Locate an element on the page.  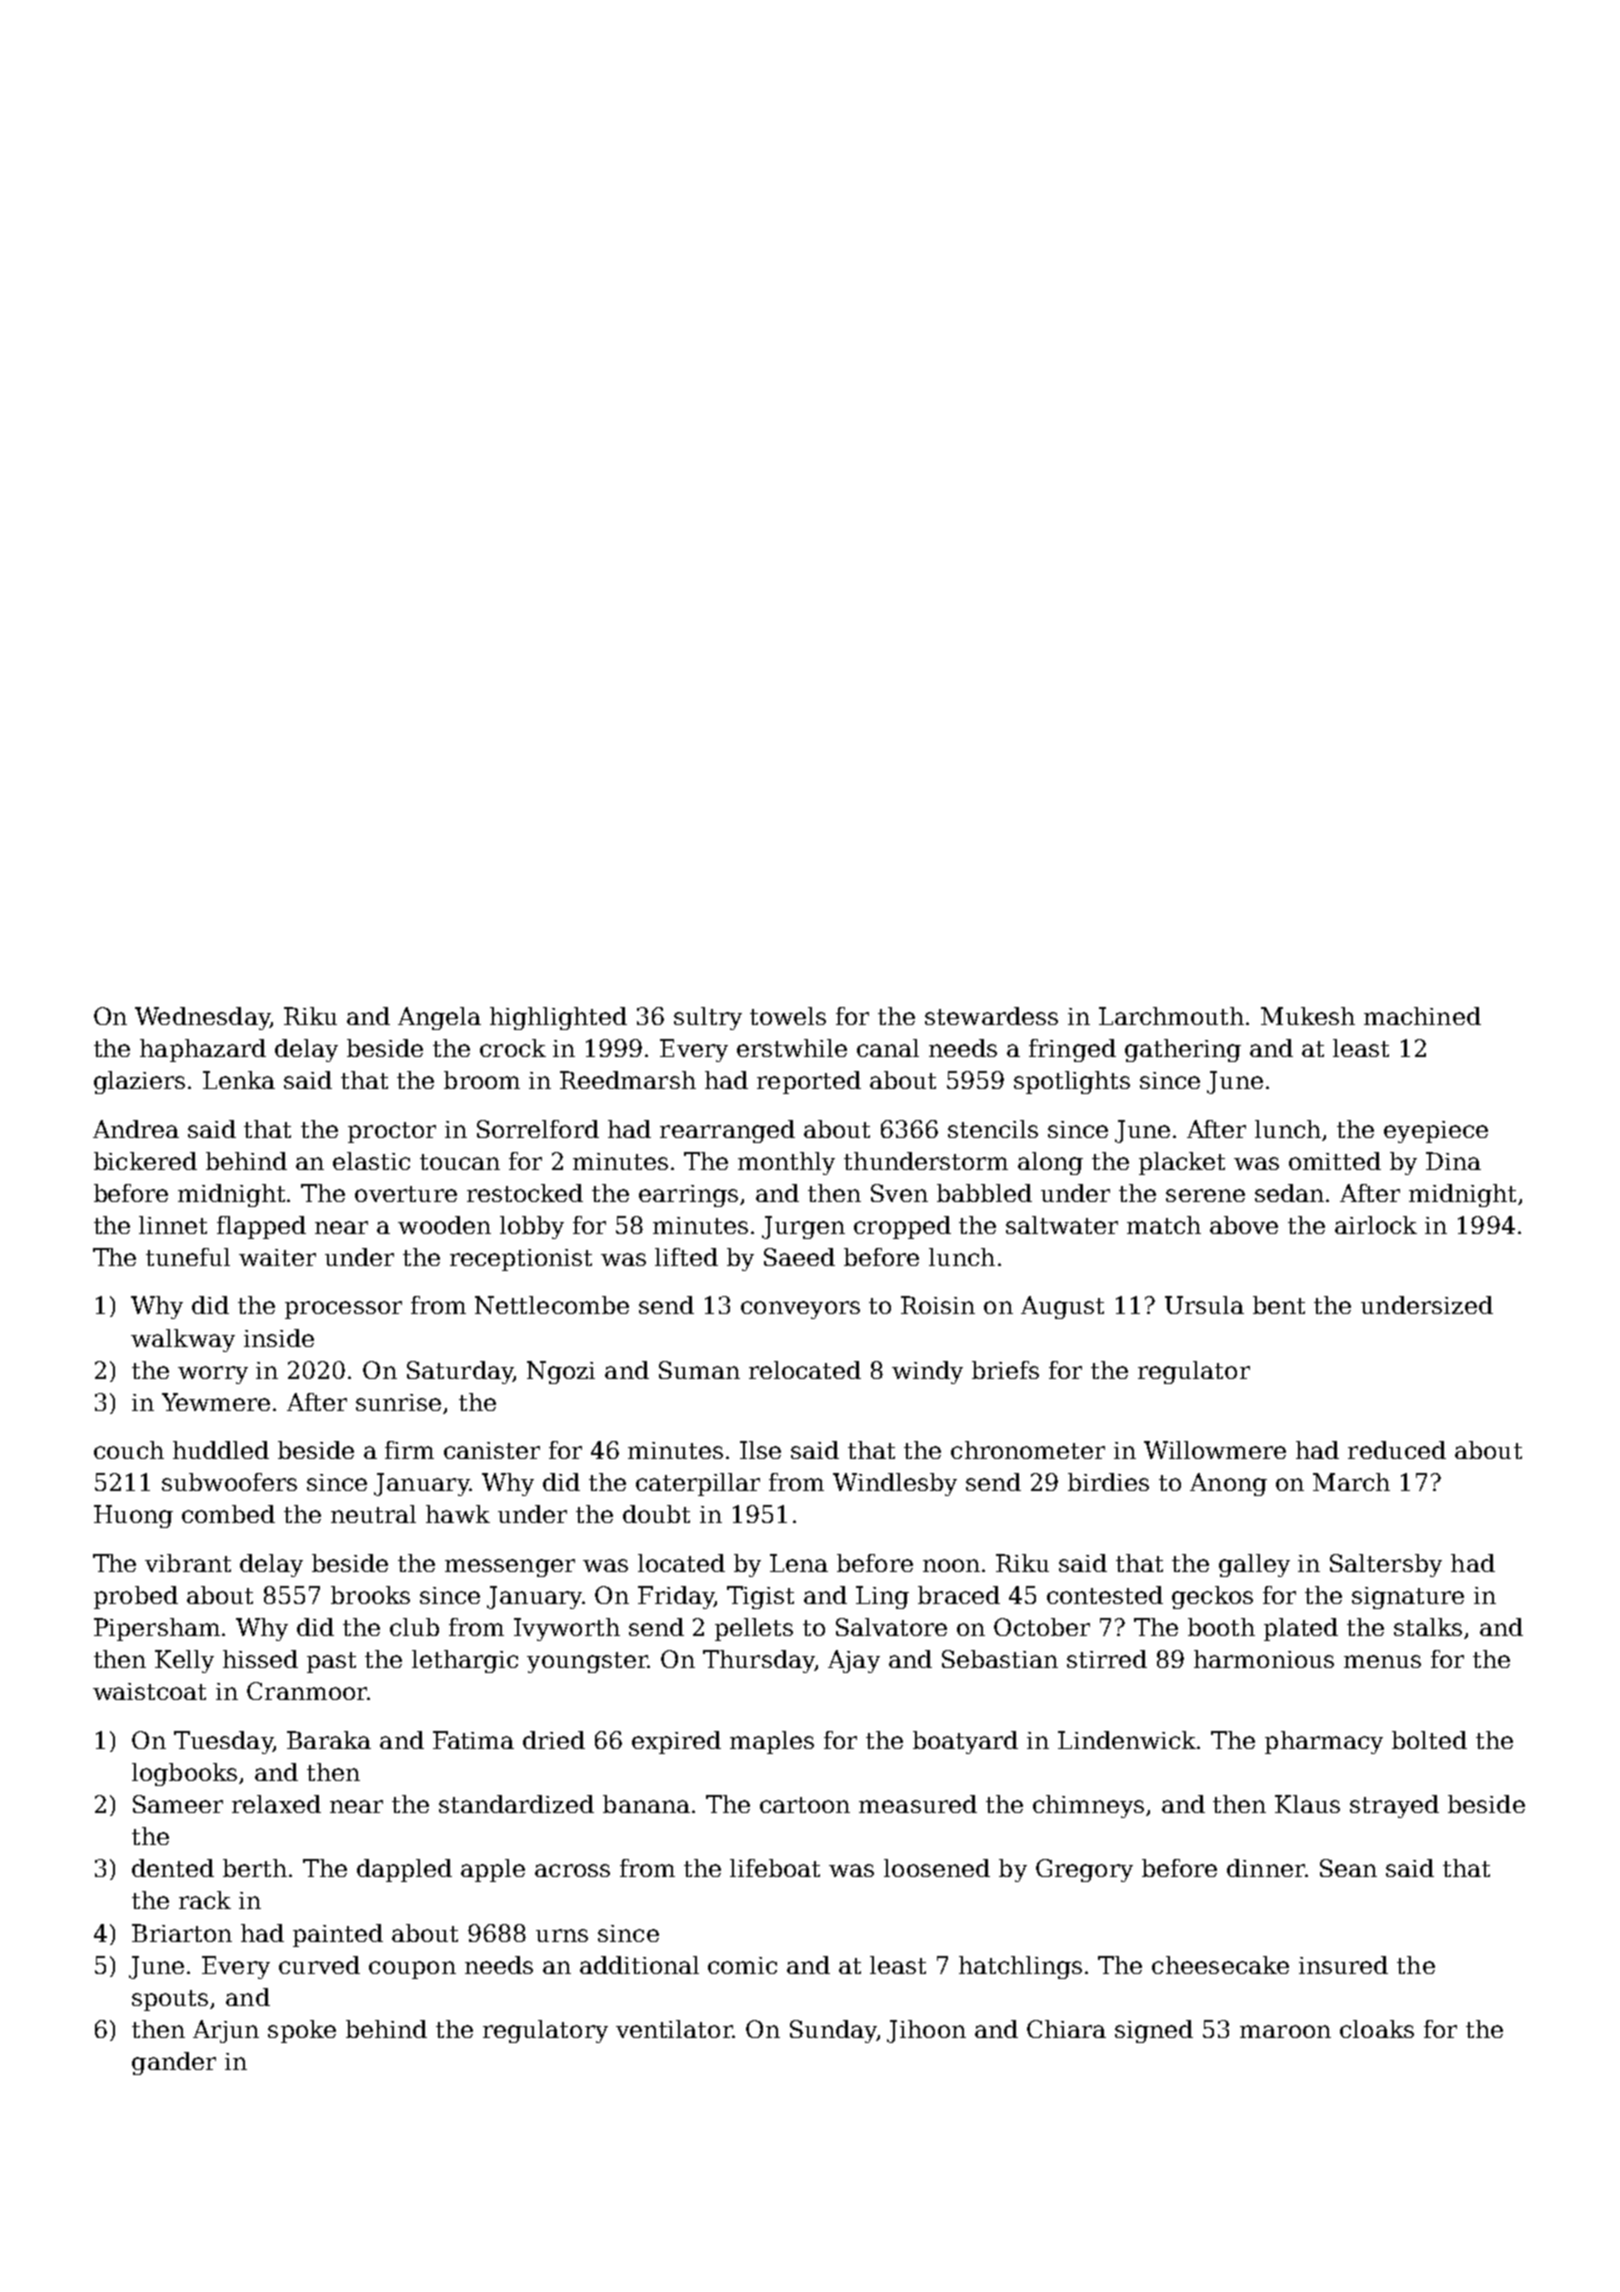
gathering is located at coordinates (1183, 1050).
